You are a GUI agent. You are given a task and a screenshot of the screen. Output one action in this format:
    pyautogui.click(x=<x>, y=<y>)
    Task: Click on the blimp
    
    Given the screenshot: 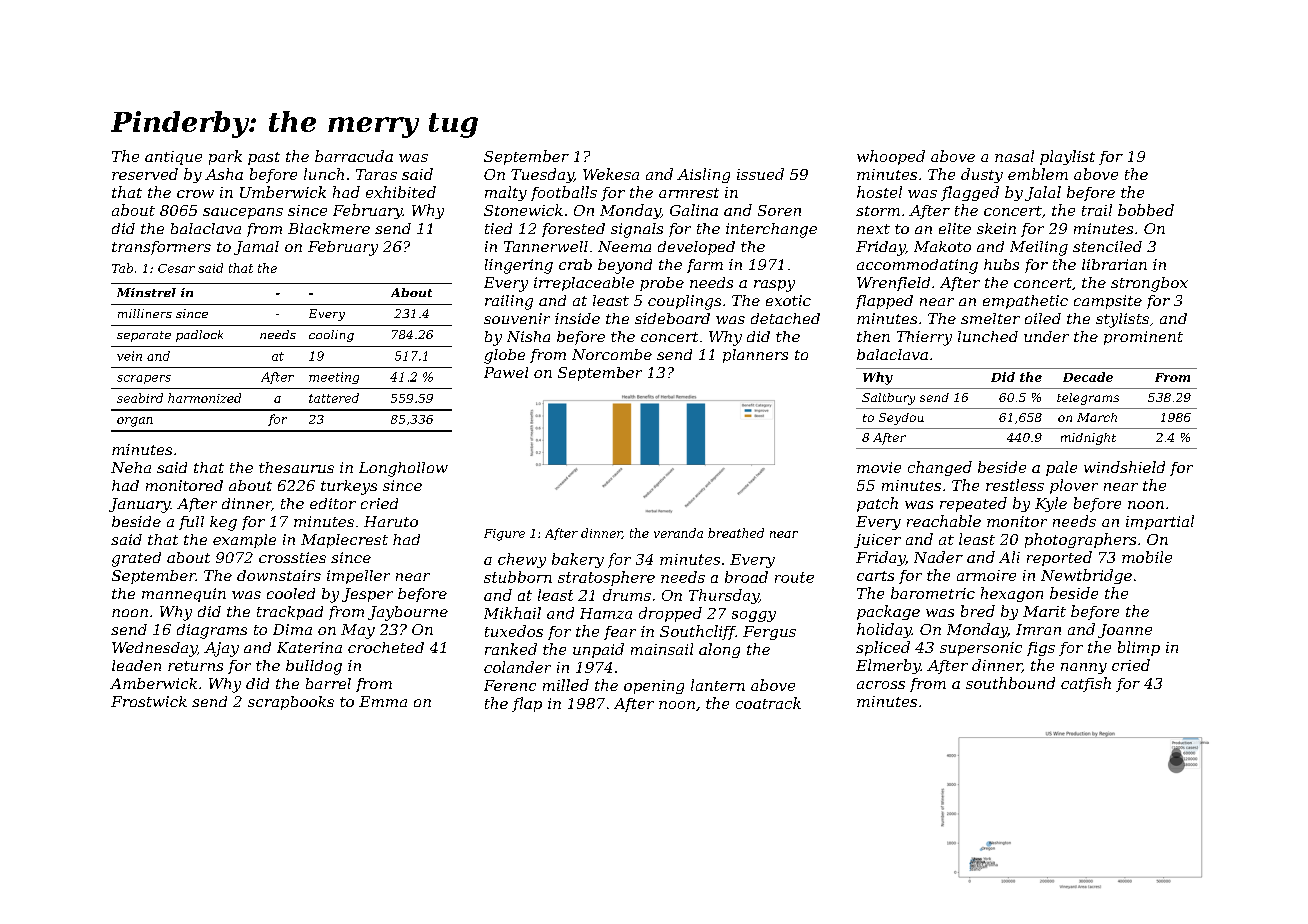 What is the action you would take?
    pyautogui.click(x=1139, y=648)
